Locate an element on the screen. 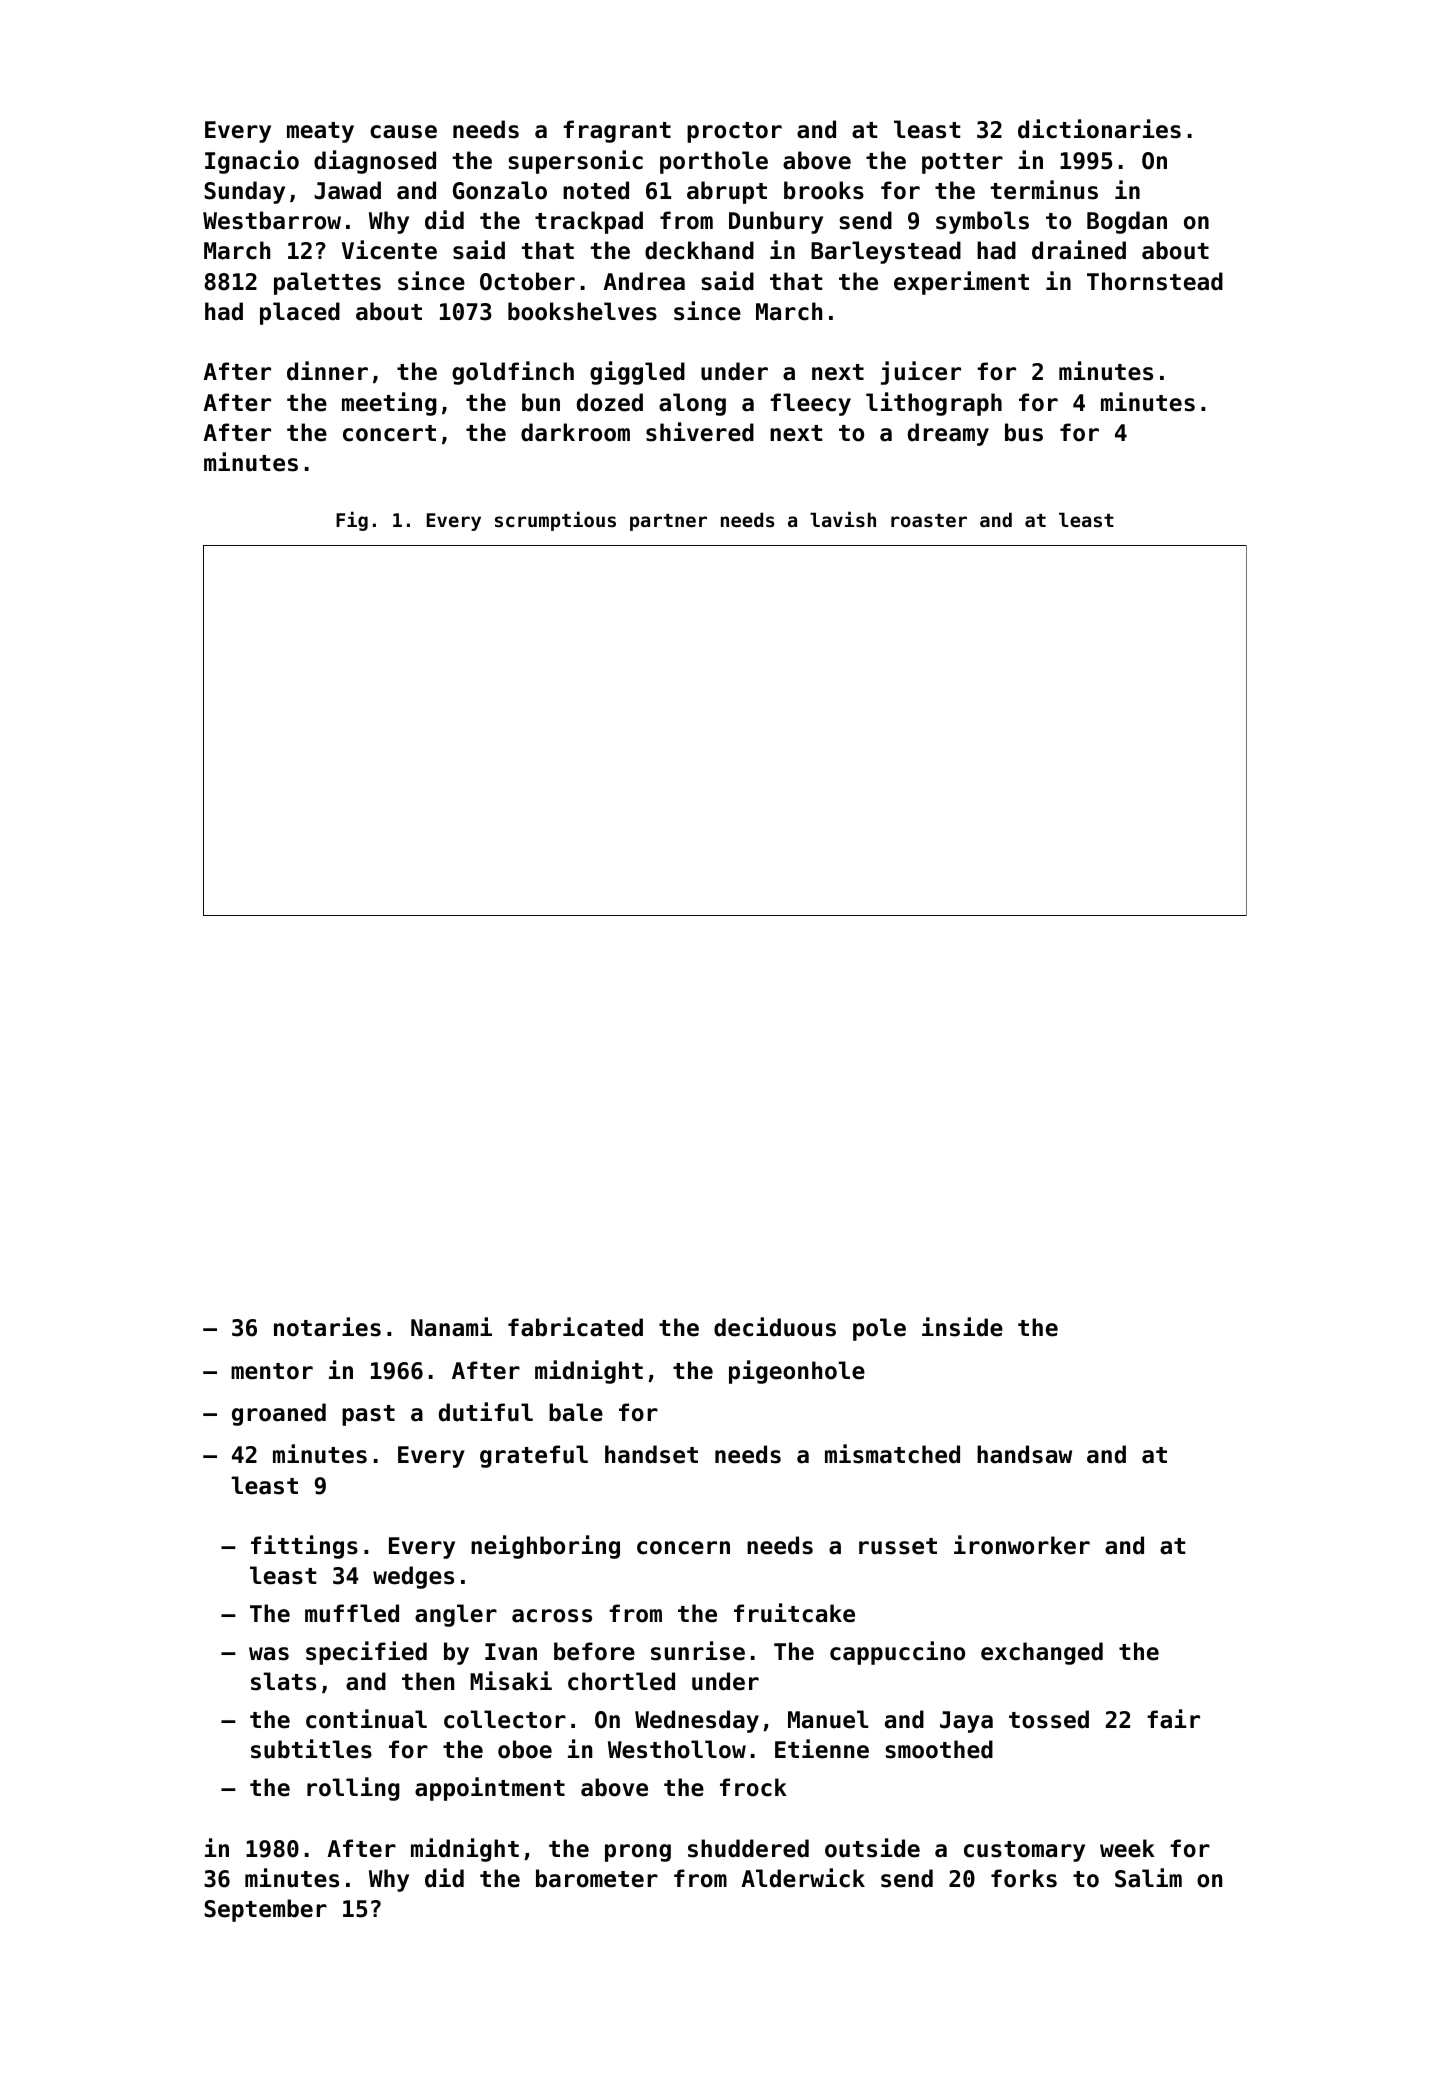 This screenshot has height=2100, width=1450. fragrant is located at coordinates (617, 131).
